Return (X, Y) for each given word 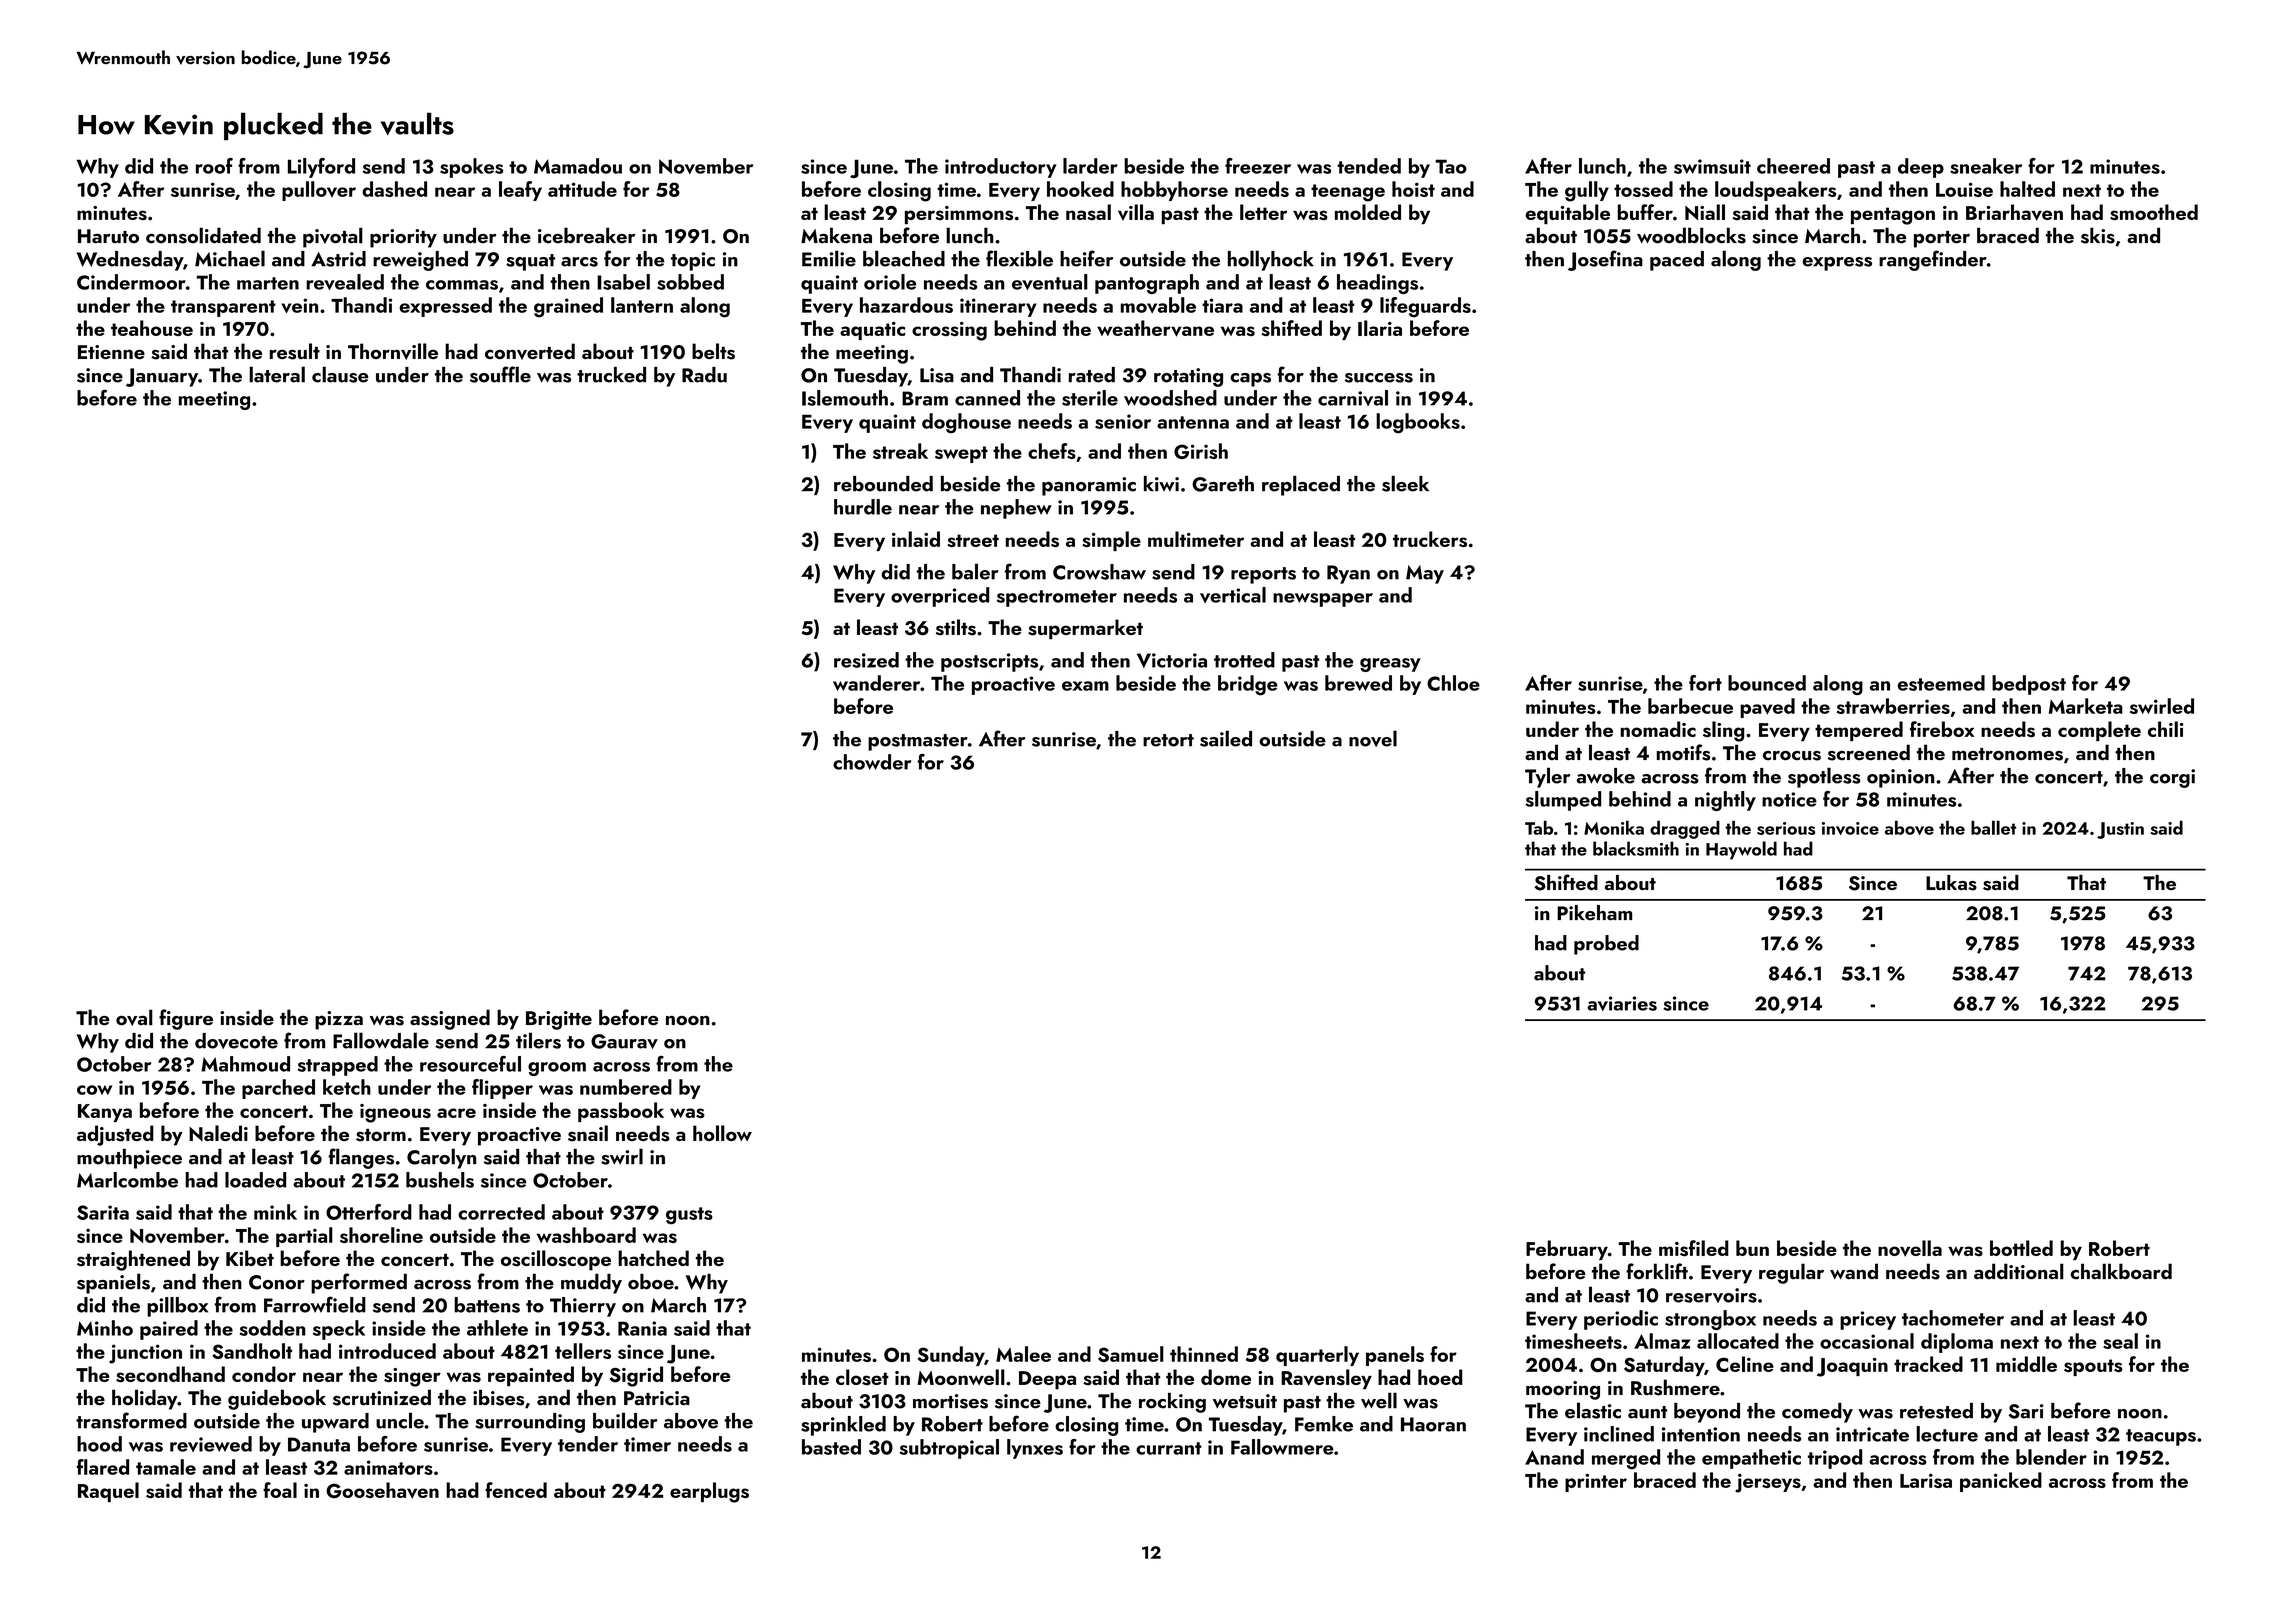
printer (1596, 1482)
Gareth (1223, 484)
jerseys (1768, 1483)
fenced (516, 1490)
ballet (1993, 827)
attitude (582, 189)
